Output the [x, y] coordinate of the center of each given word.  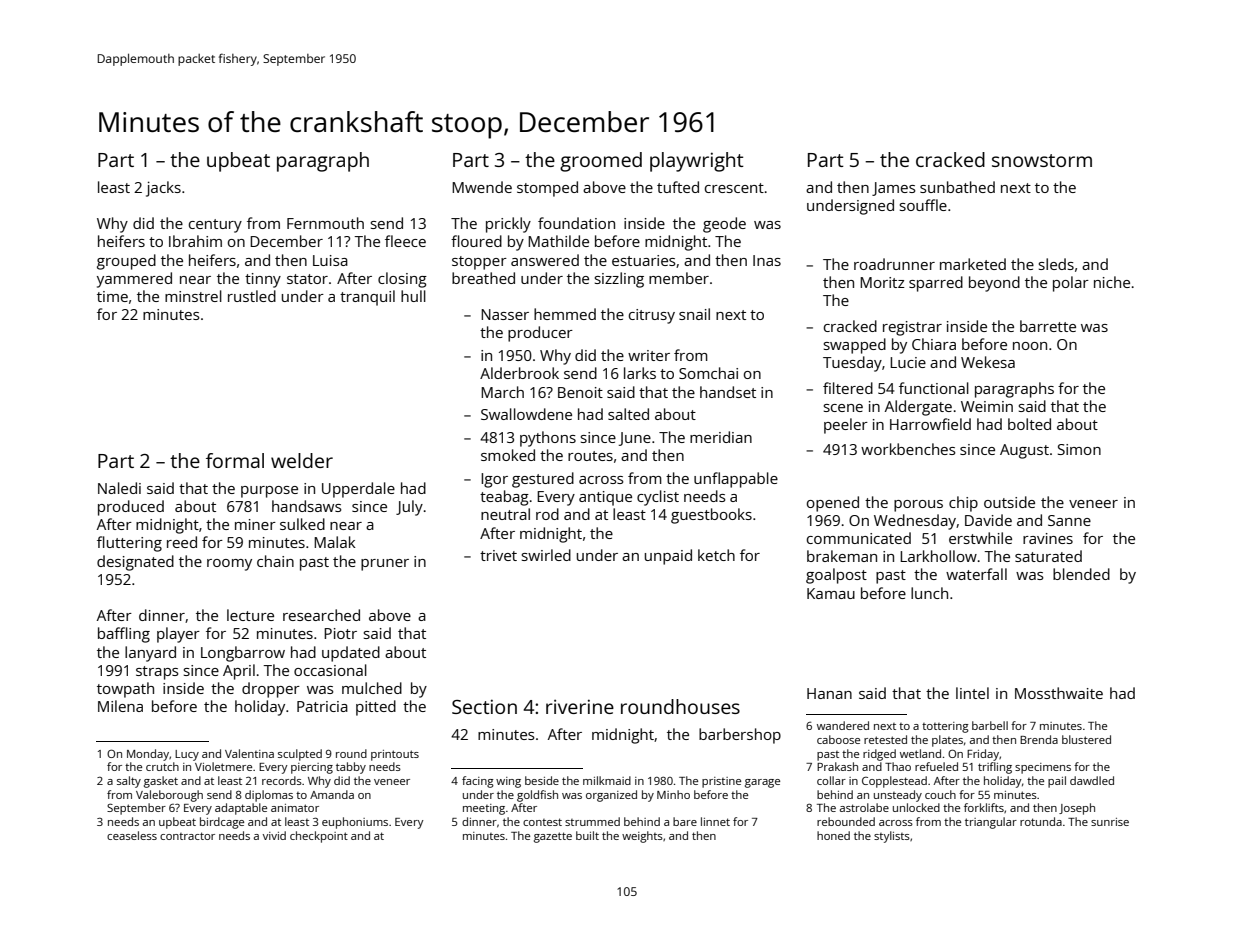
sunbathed [957, 187]
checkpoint [319, 837]
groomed [601, 162]
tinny [263, 280]
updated [351, 654]
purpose [269, 492]
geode [724, 225]
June [635, 439]
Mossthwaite [1059, 693]
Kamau [831, 593]
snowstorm [1042, 160]
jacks [163, 189]
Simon [1079, 449]
